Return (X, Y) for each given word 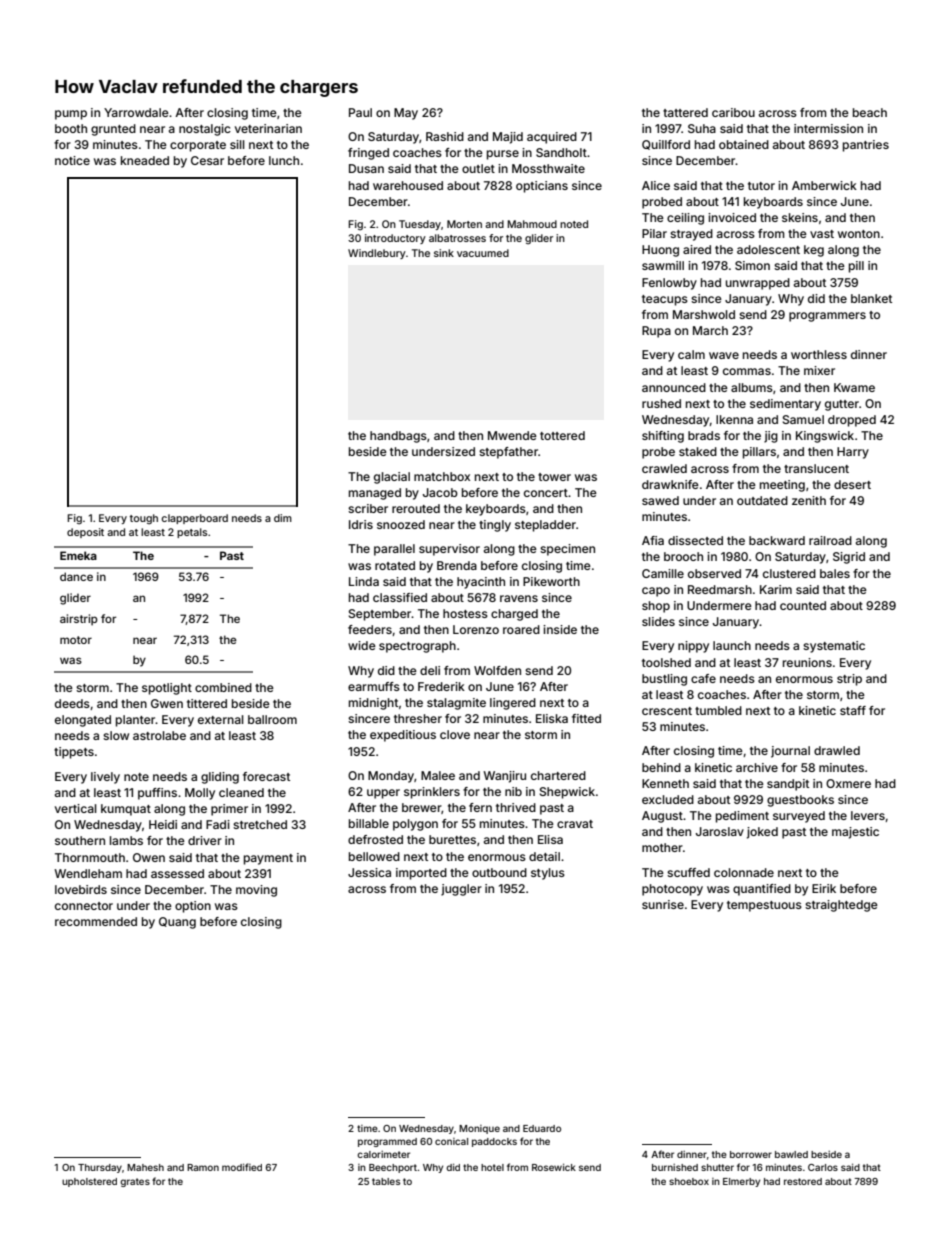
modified (242, 1167)
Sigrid (849, 558)
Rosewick (554, 1167)
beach (870, 112)
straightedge (841, 906)
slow (116, 735)
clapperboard (195, 519)
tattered (685, 112)
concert (546, 493)
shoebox (689, 1181)
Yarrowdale (136, 112)
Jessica (369, 872)
